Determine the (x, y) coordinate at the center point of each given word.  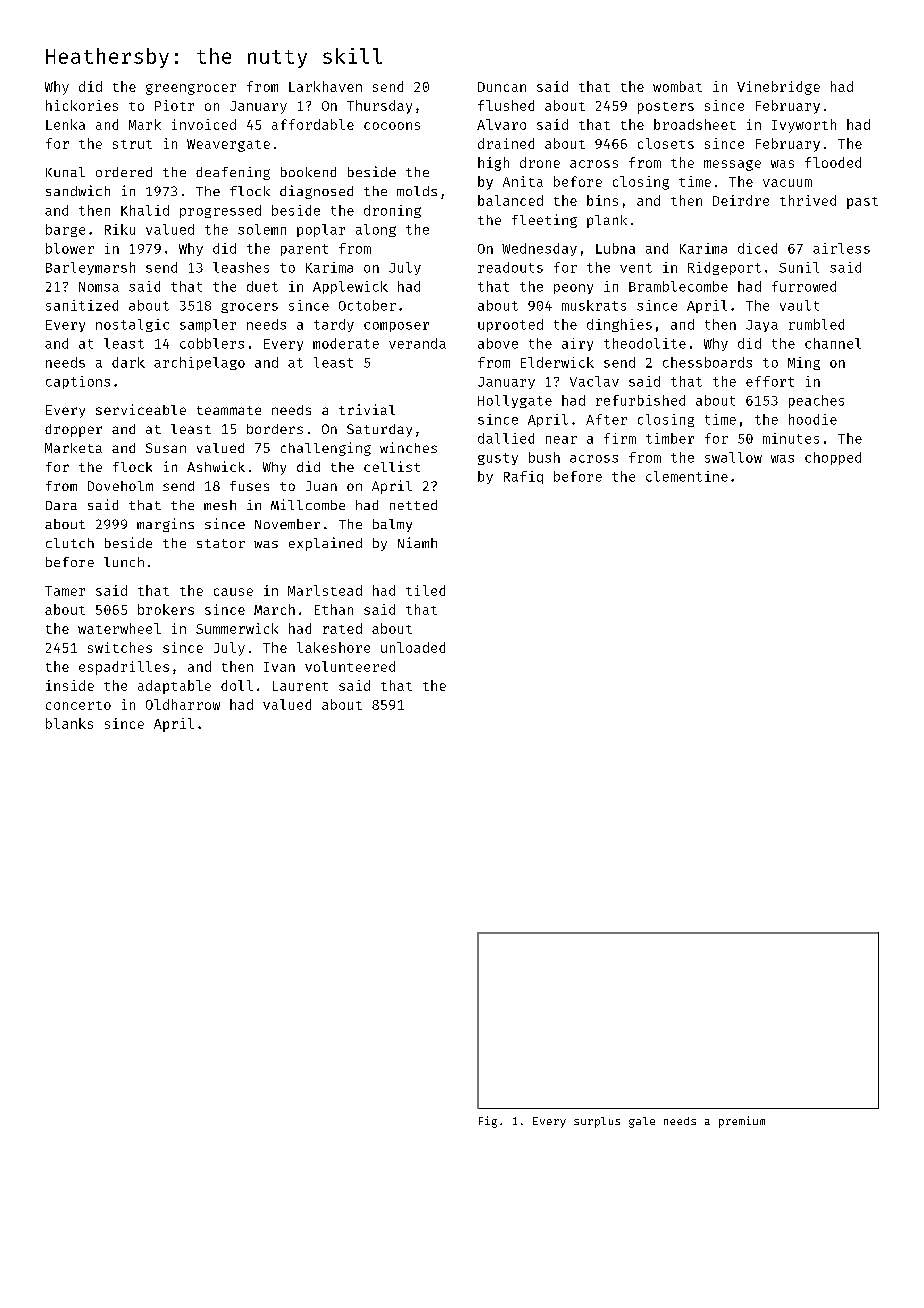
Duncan (502, 87)
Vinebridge (778, 88)
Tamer (65, 591)
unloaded (413, 647)
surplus (597, 1122)
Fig (488, 1122)
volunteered (350, 666)
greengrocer (191, 89)
